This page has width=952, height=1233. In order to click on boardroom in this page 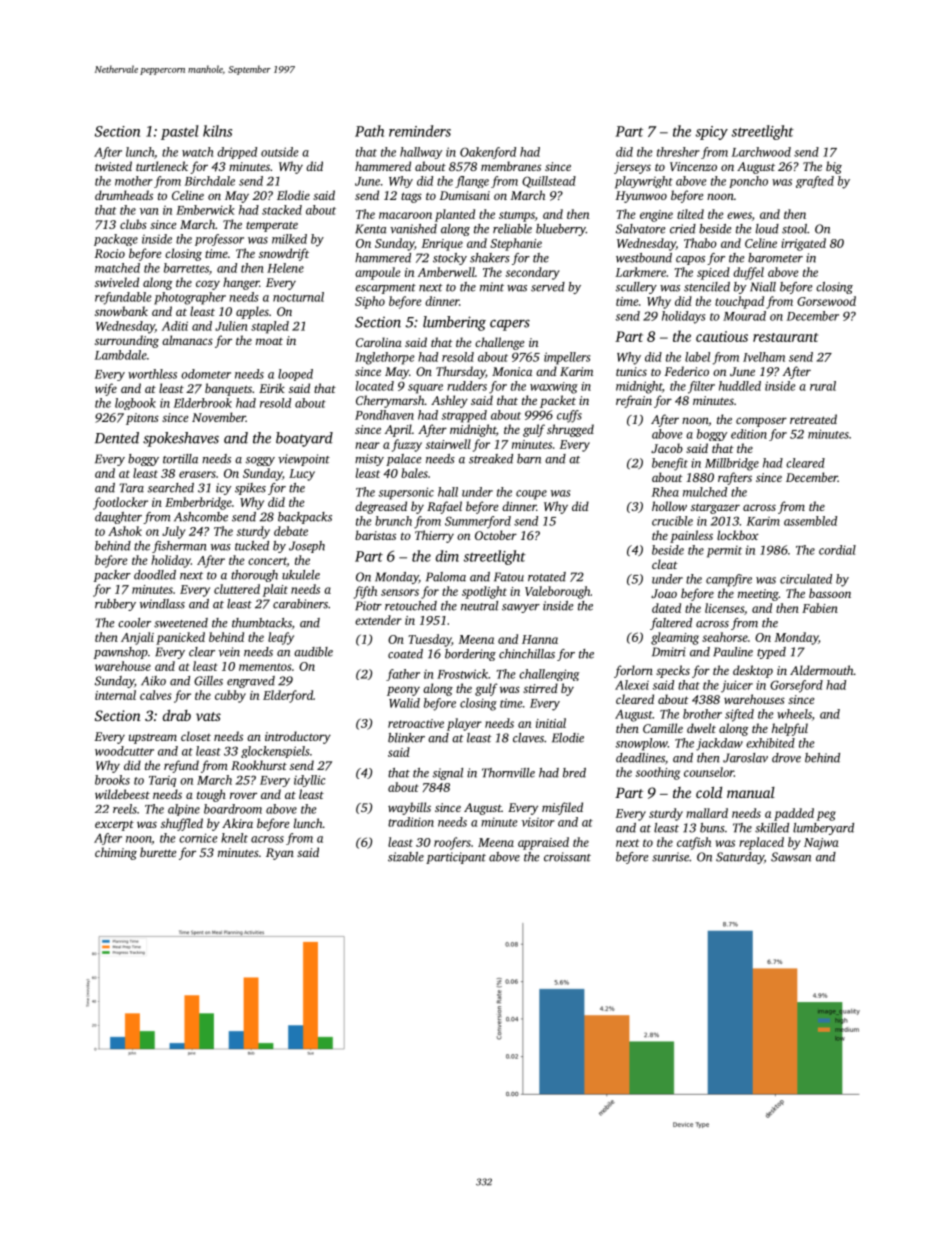, I will do `click(233, 809)`.
